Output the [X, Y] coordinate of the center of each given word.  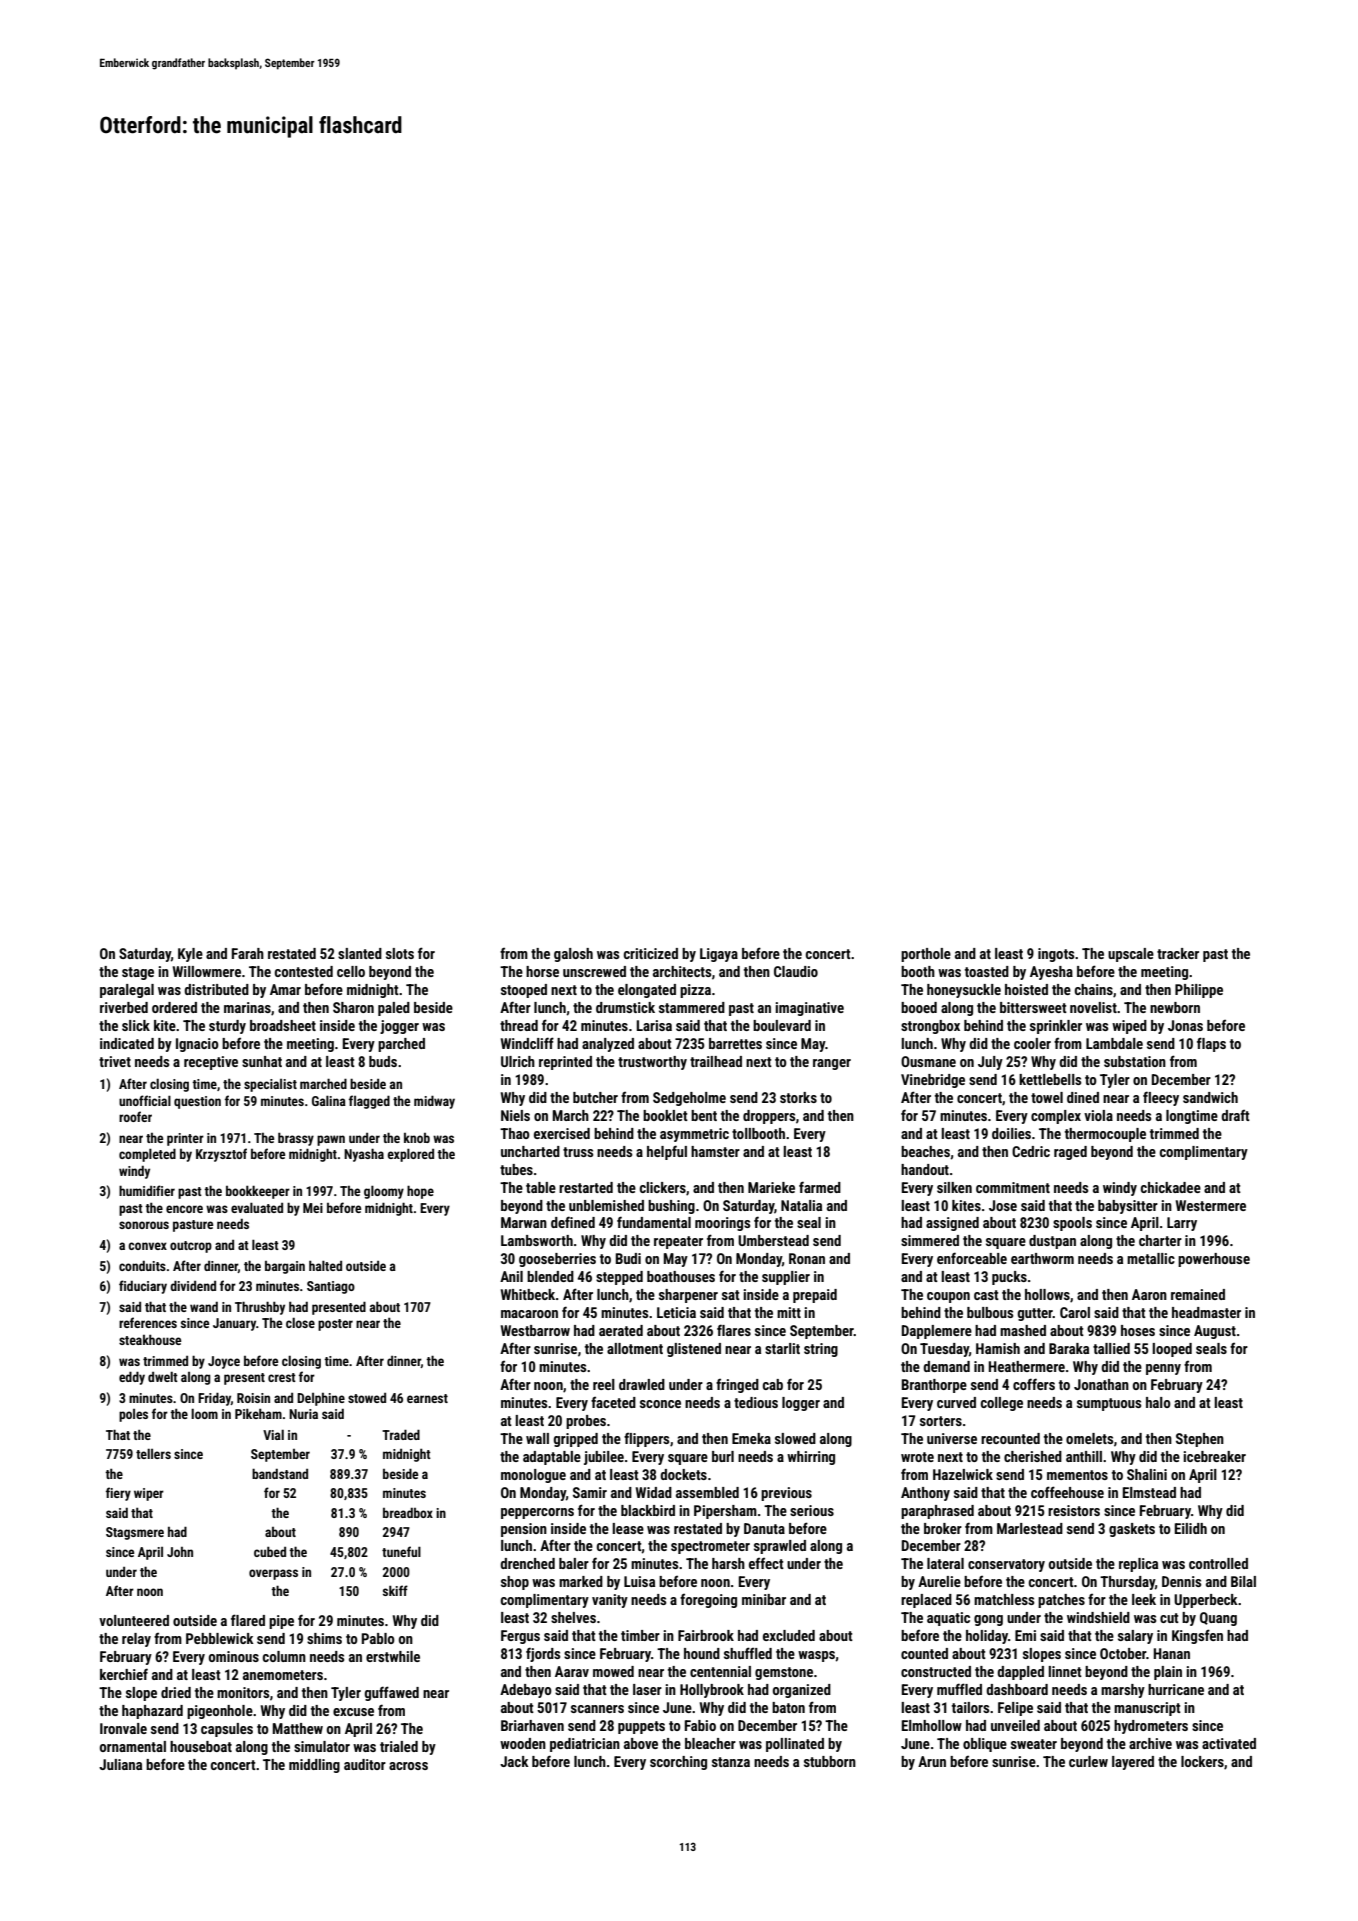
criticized [651, 953]
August [1215, 1332]
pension [524, 1530]
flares [734, 1330]
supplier [786, 1278]
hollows [1047, 1294]
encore [184, 1209]
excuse [353, 1712]
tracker [1178, 953]
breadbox [408, 1513]
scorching [678, 1763]
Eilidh [1191, 1528]
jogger [399, 1027]
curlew [1088, 1761]
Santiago [331, 1287]
